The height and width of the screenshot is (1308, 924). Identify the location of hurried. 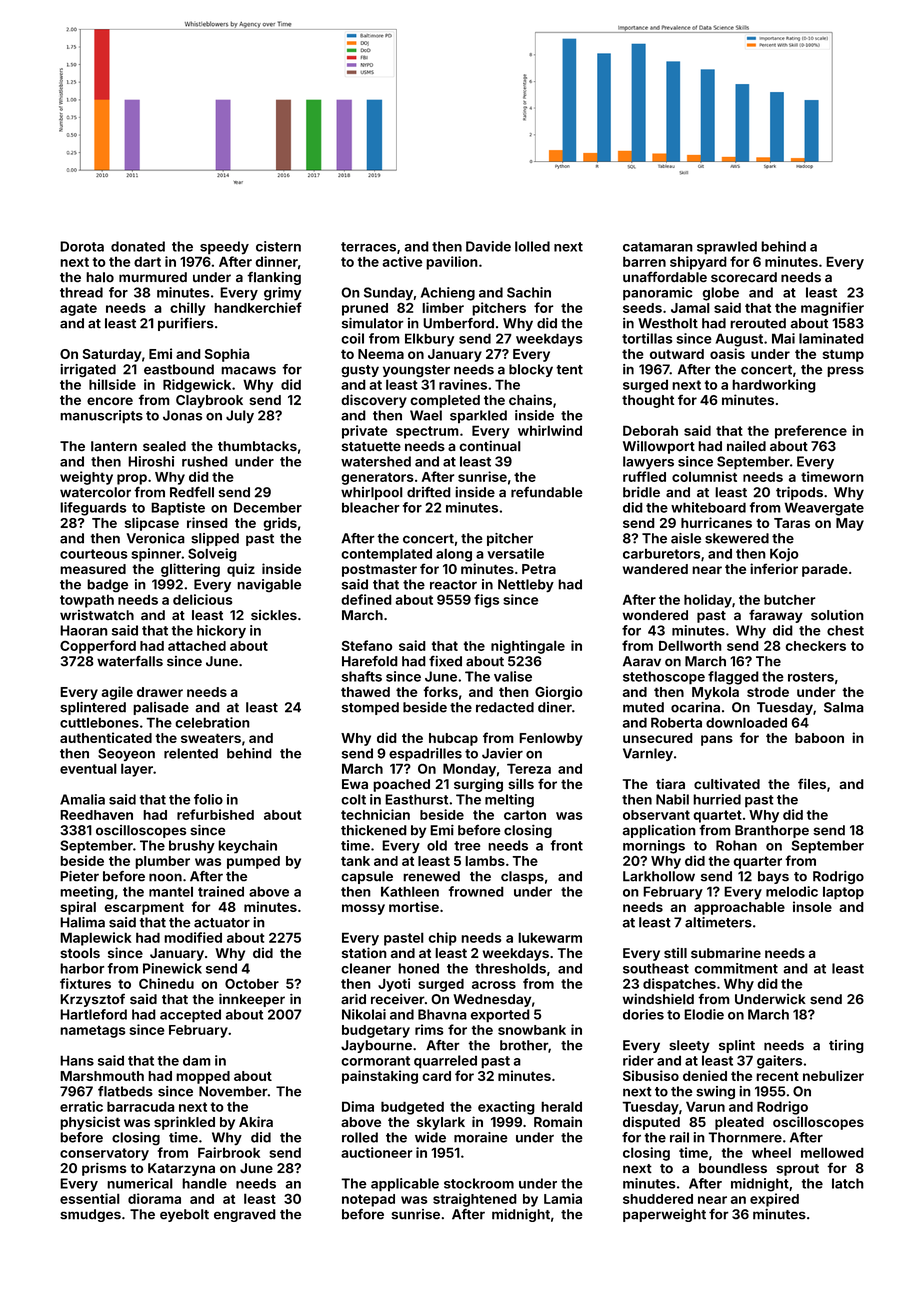
(717, 799).
